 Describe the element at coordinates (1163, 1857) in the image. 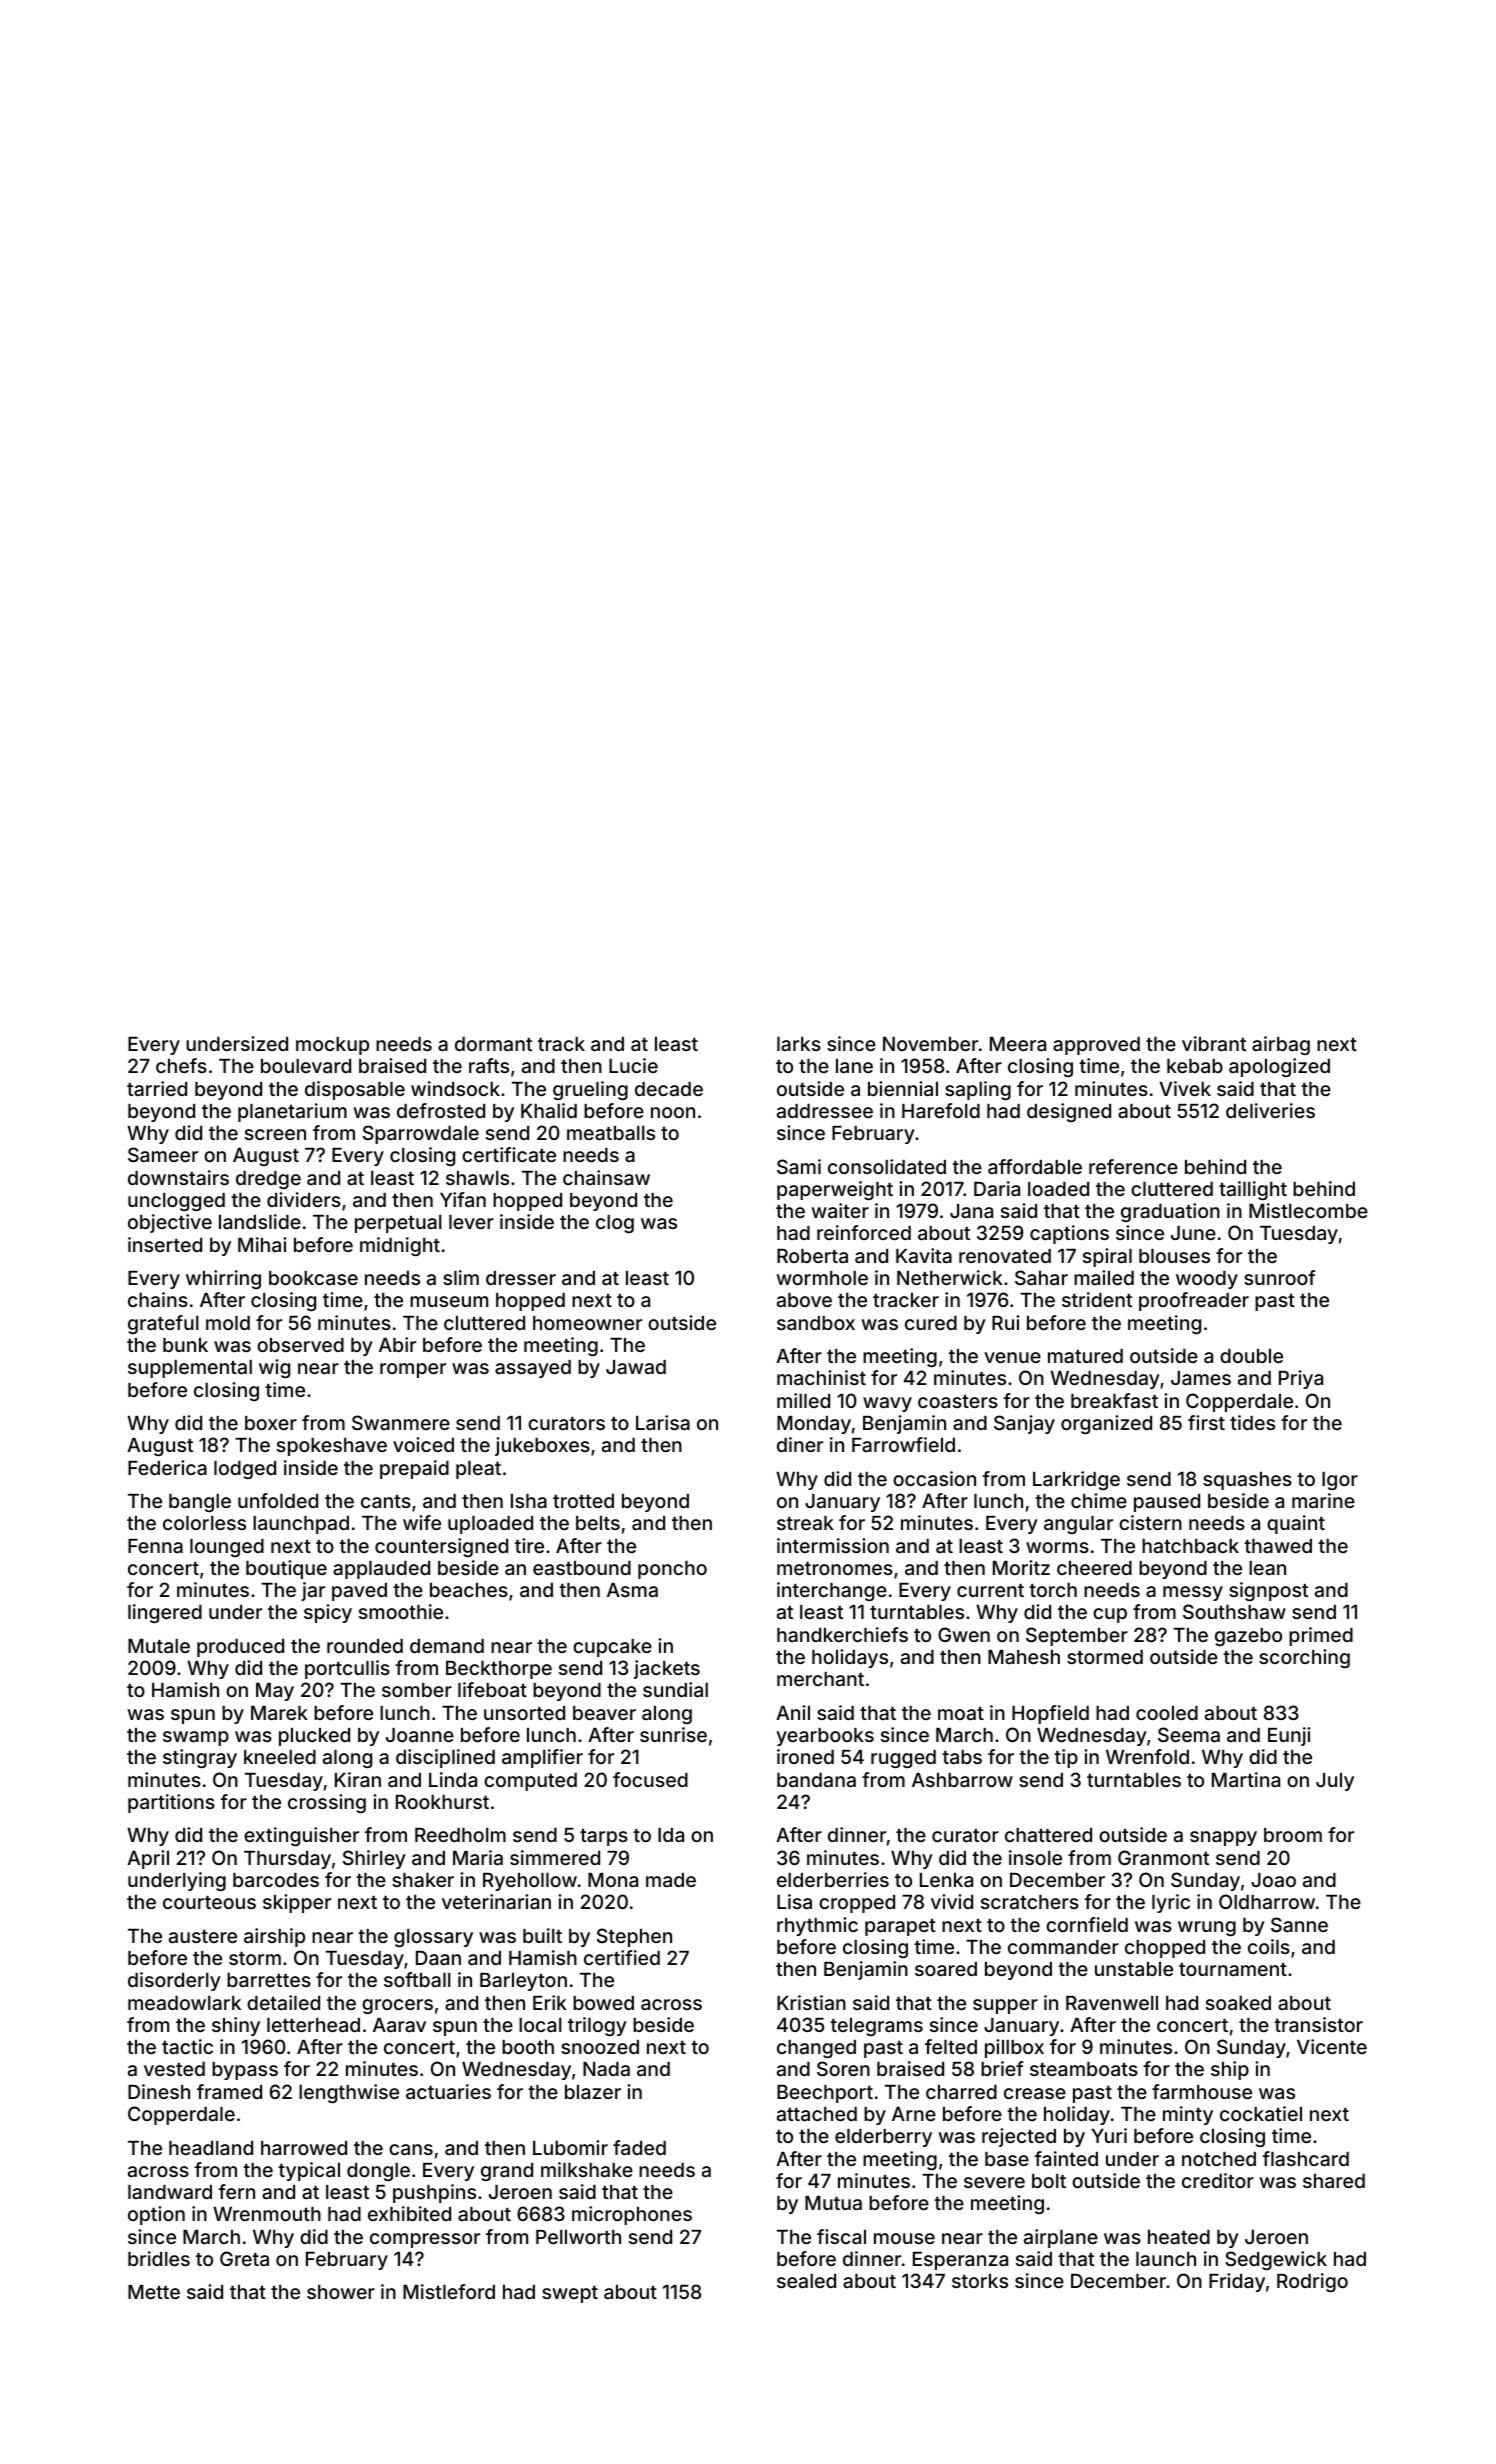

I see `Granmont` at that location.
